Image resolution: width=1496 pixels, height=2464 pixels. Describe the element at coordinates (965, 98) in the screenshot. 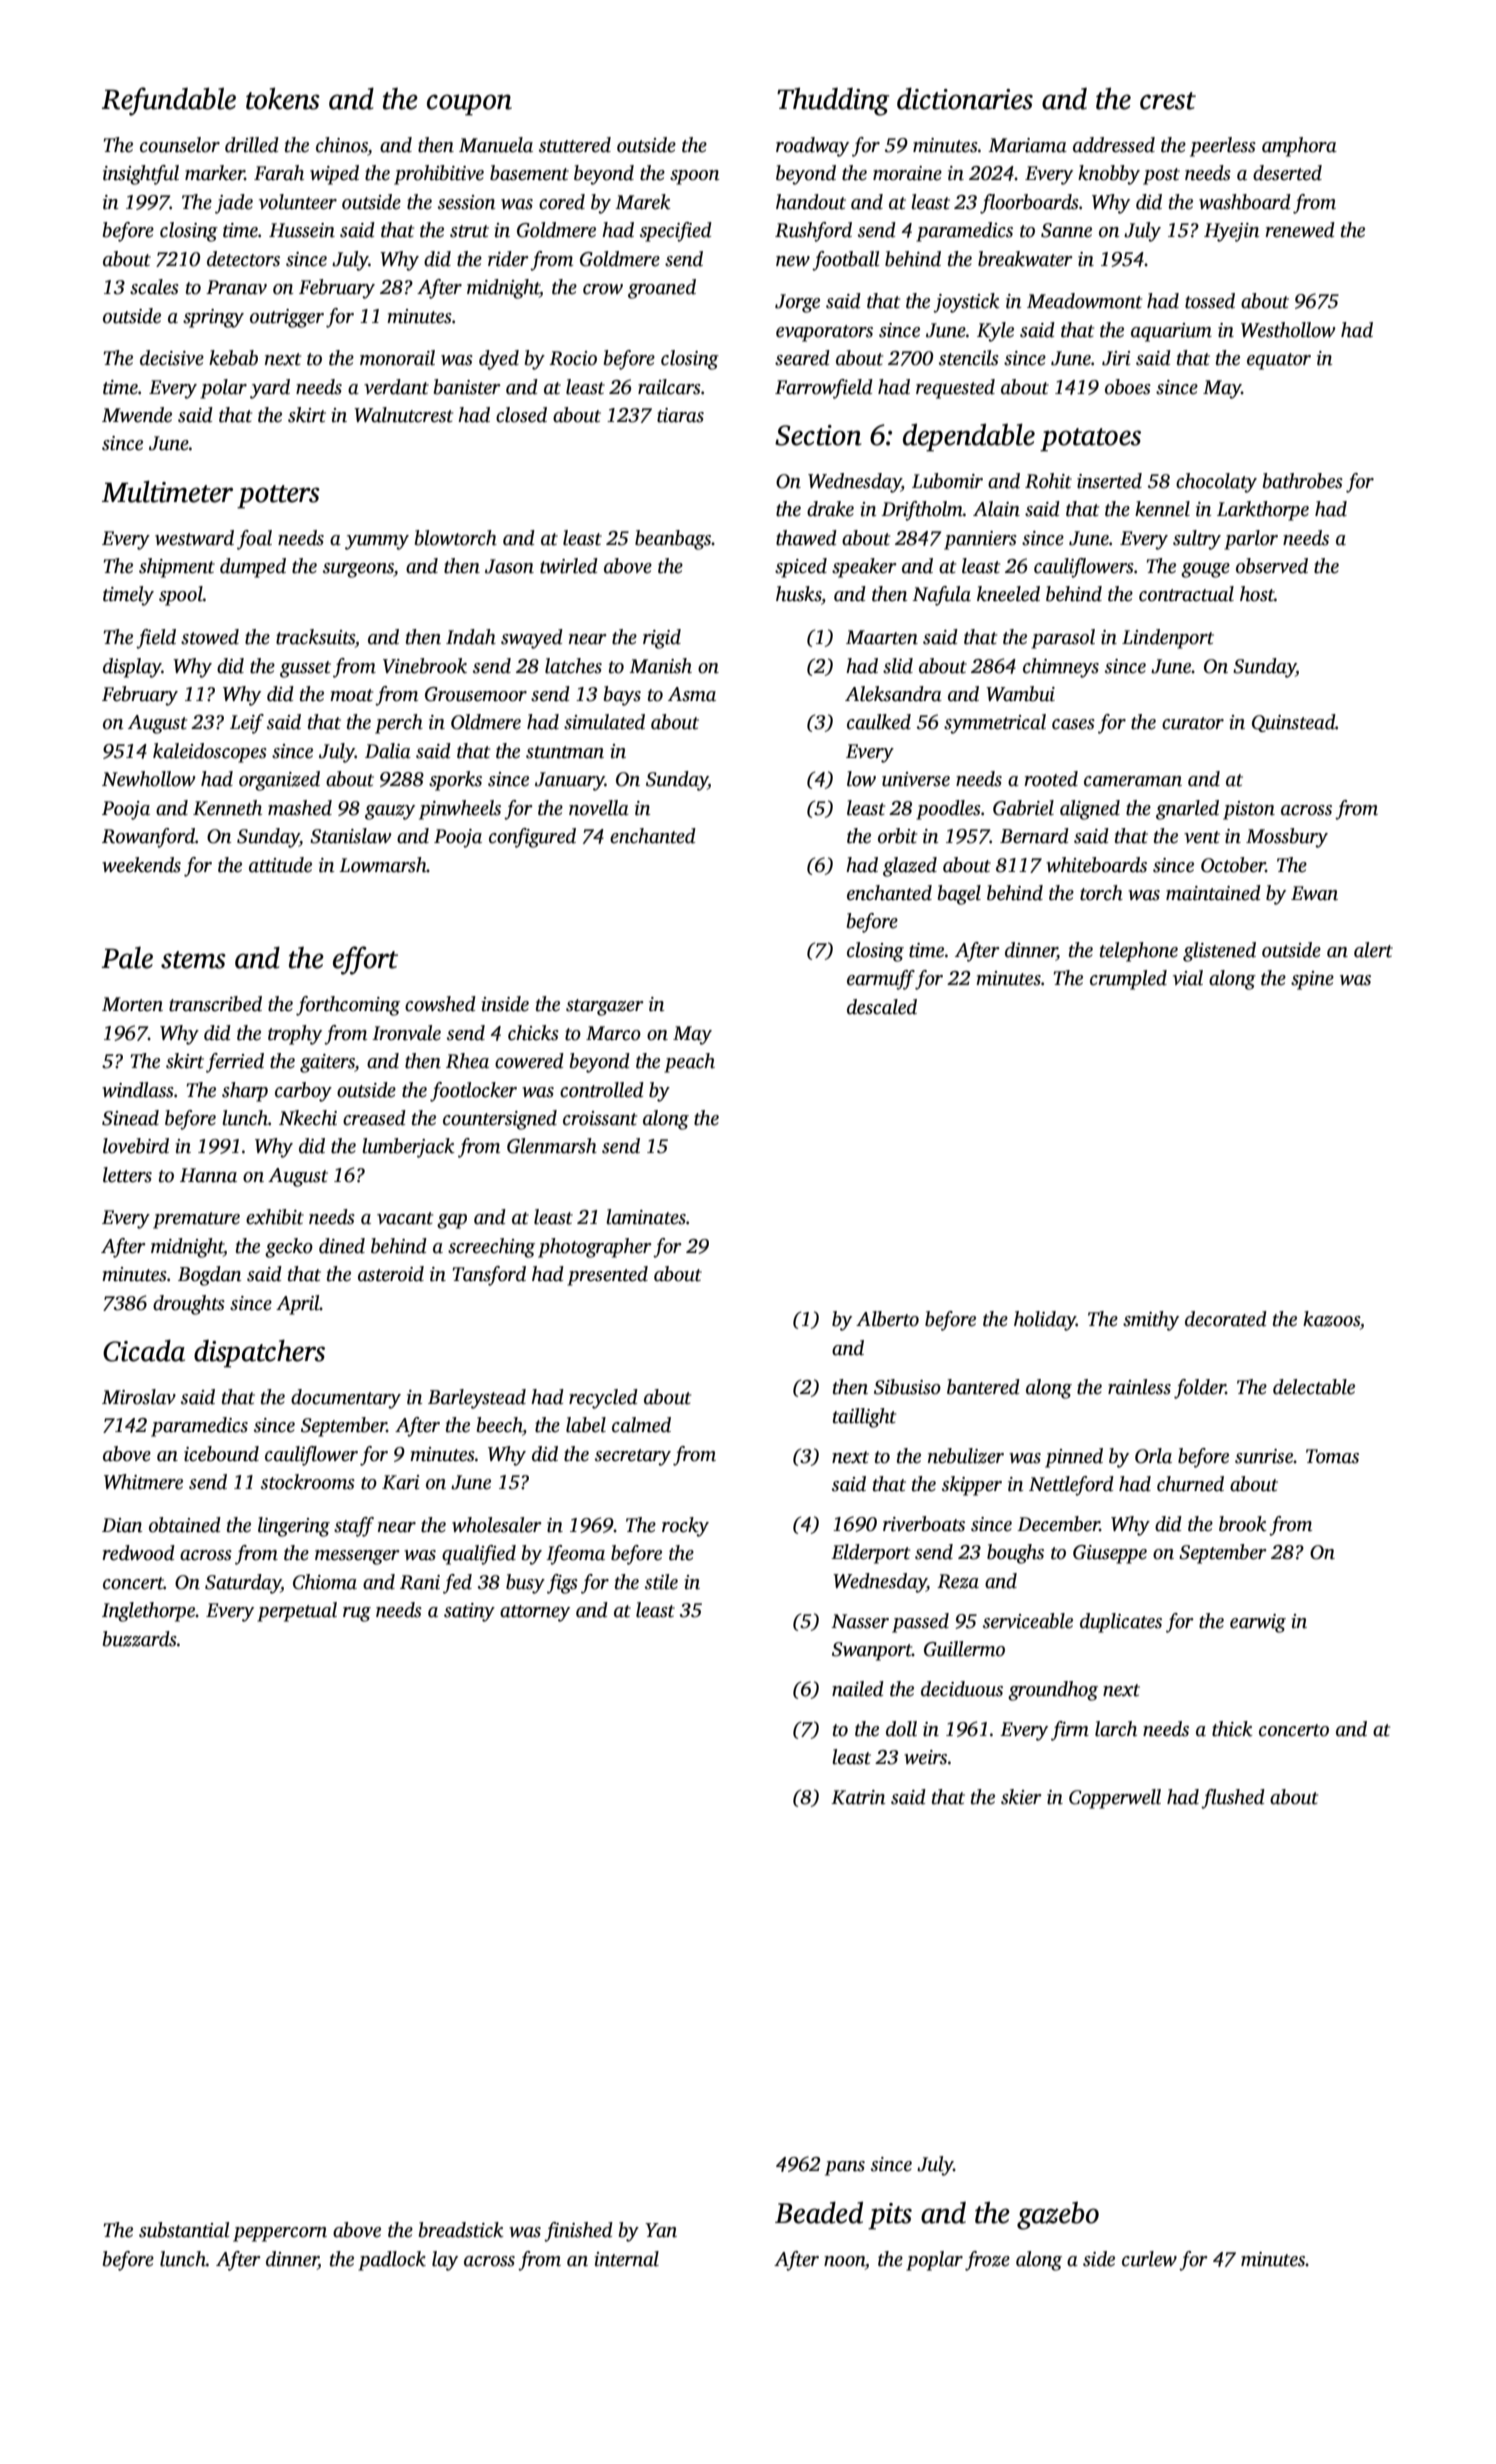

I see `dictionaries` at that location.
